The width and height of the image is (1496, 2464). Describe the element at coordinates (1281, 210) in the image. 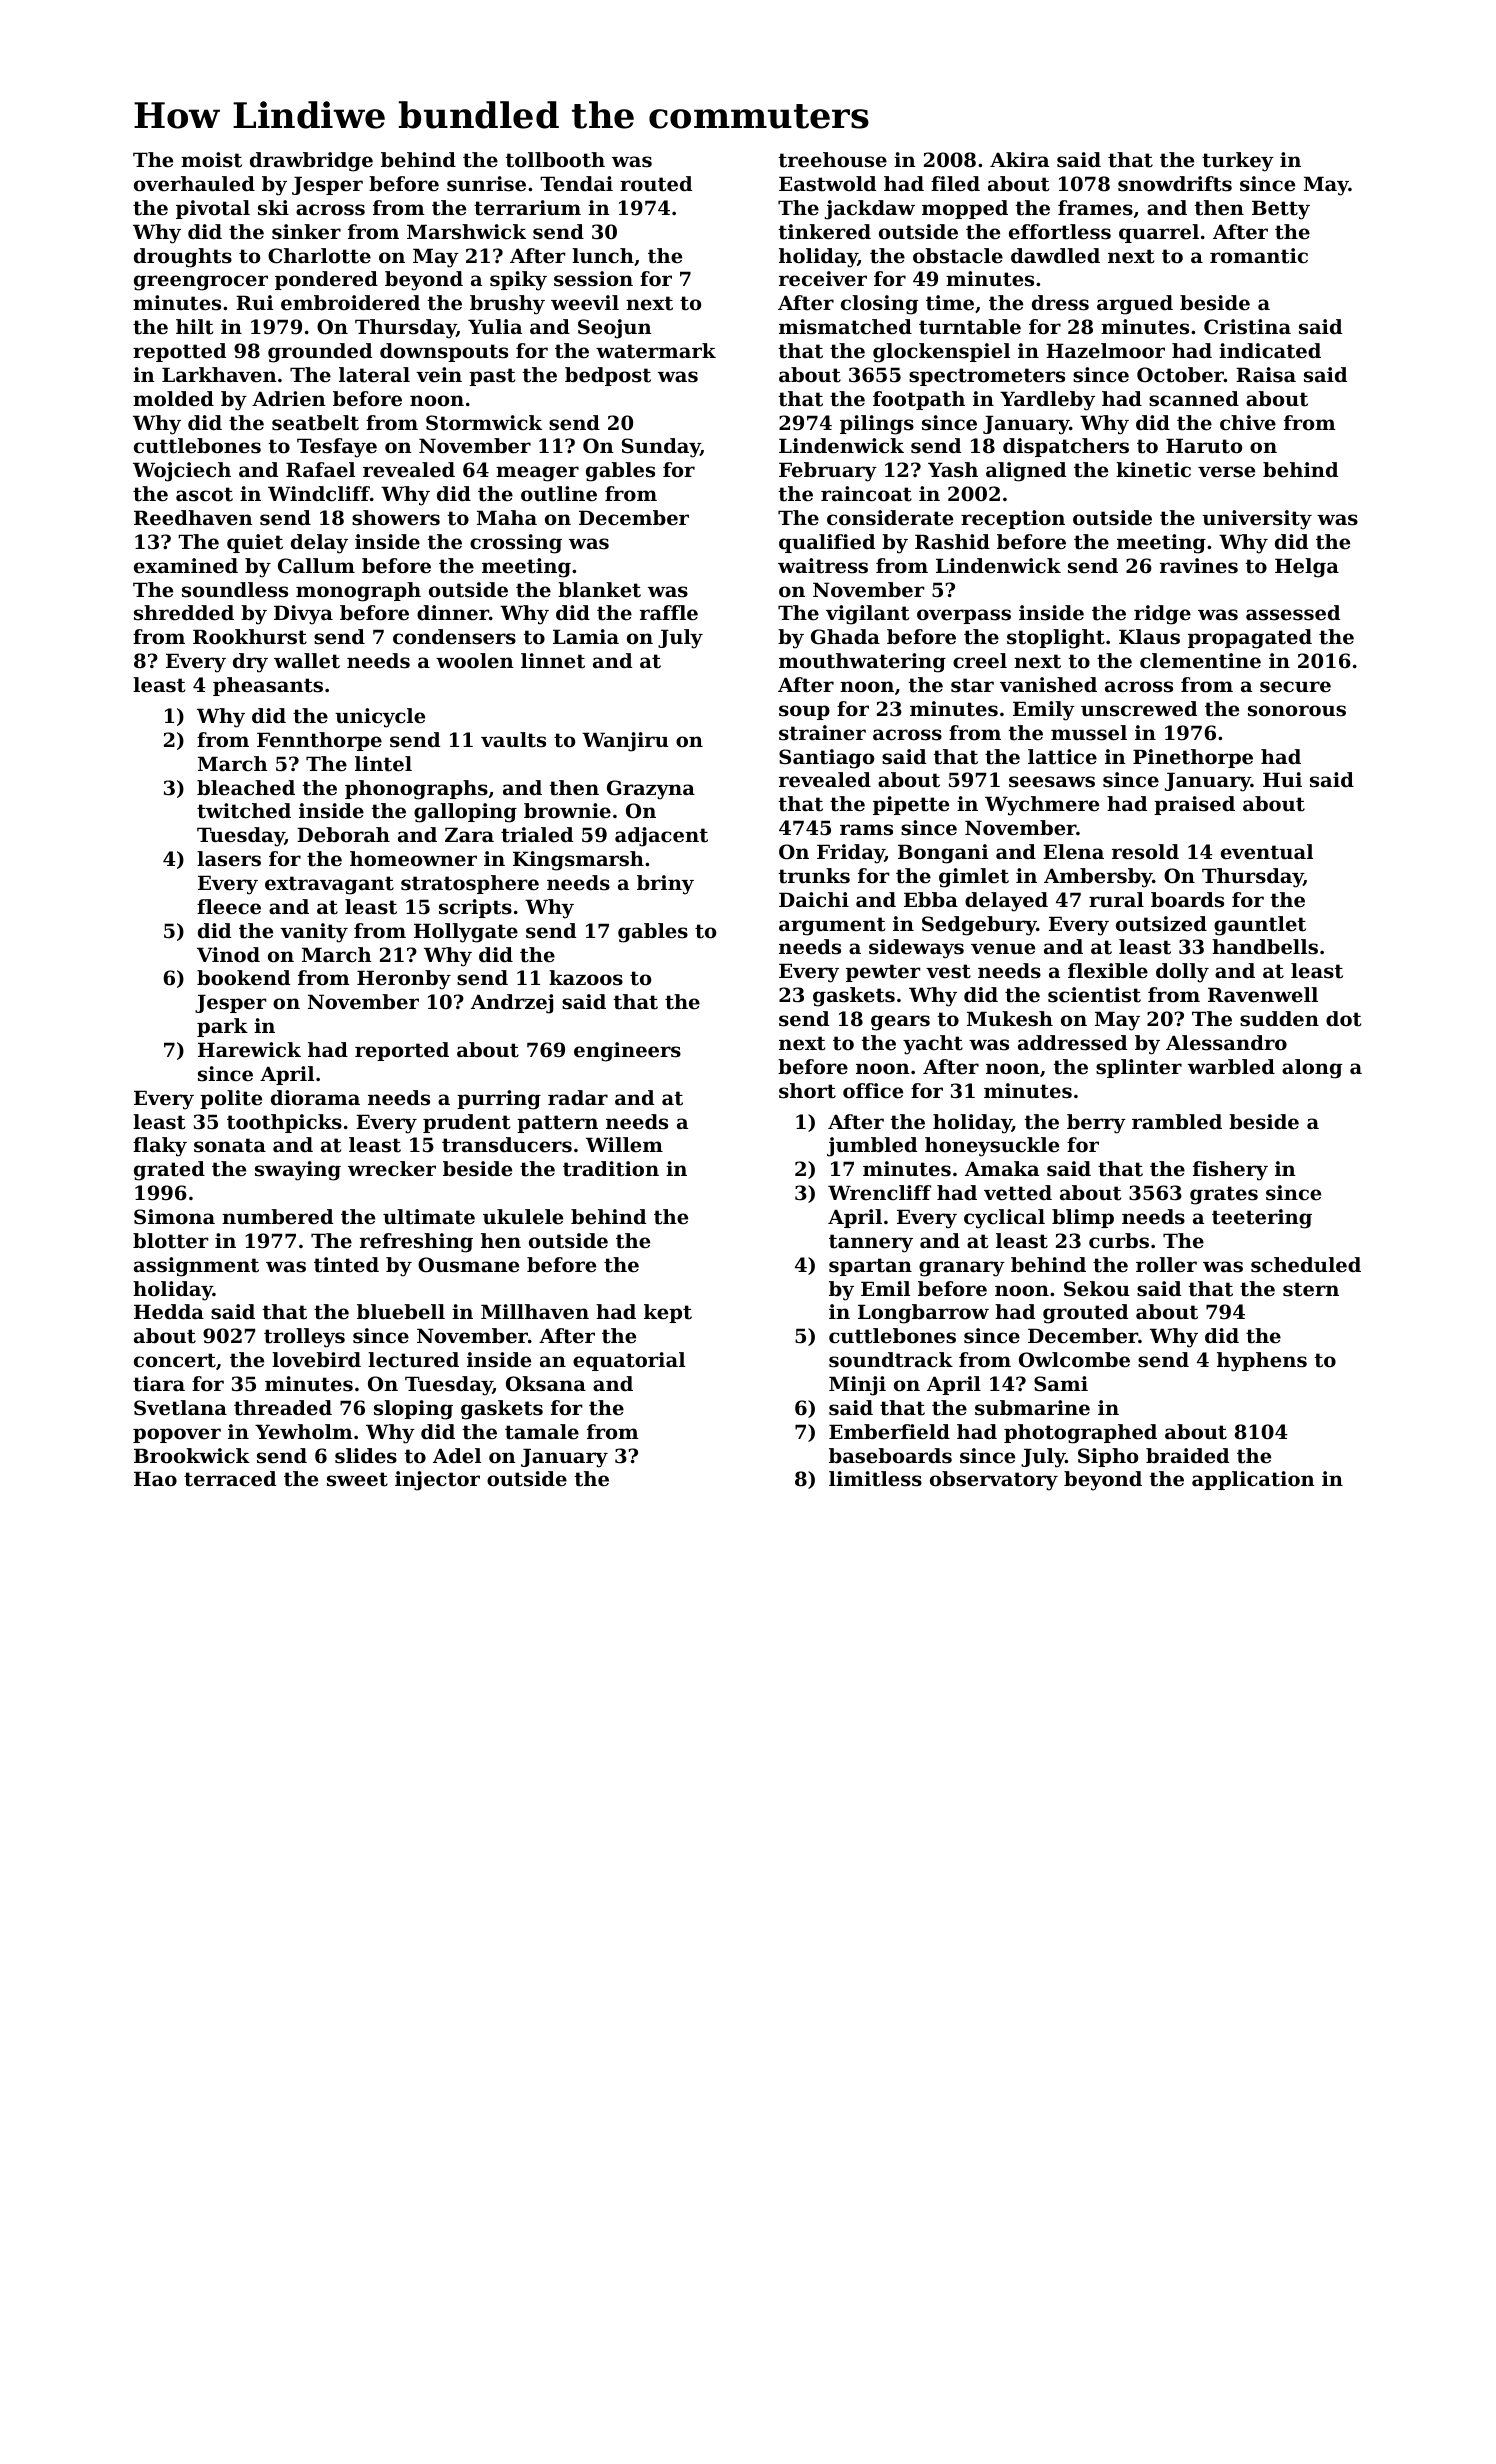

I see `Betty` at that location.
